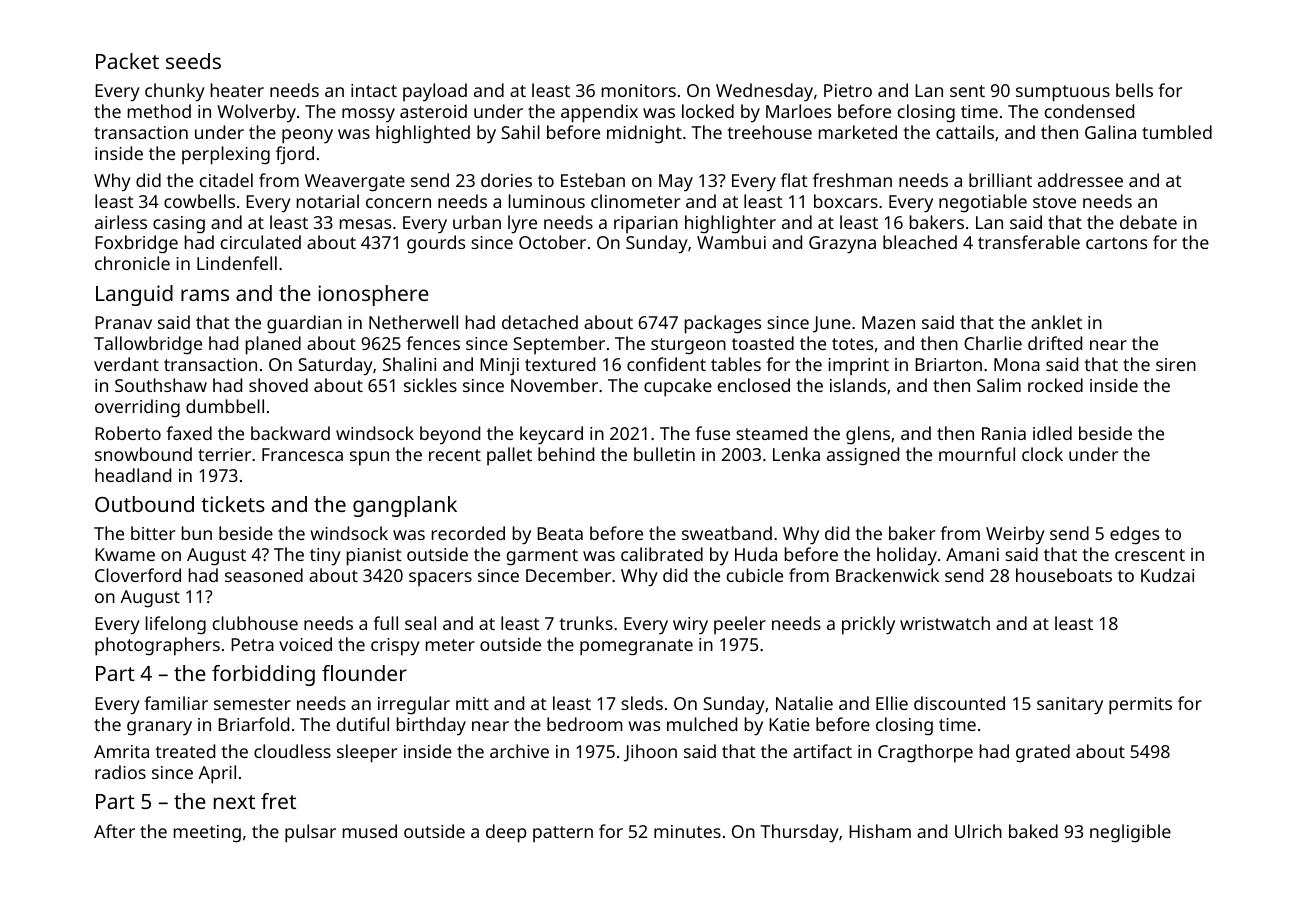  I want to click on shoved, so click(278, 385).
